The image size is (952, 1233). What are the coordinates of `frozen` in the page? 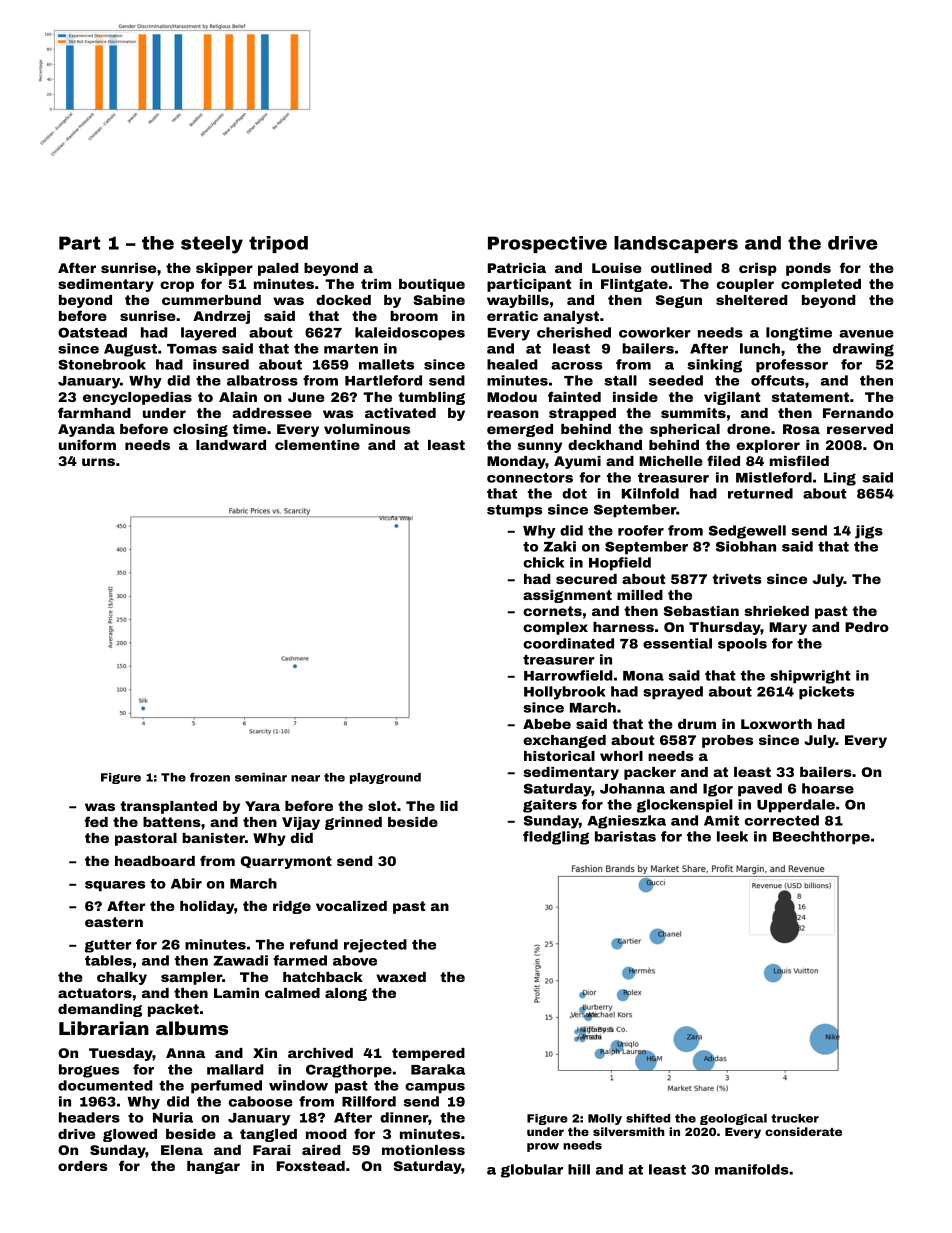 It's located at (210, 777).
